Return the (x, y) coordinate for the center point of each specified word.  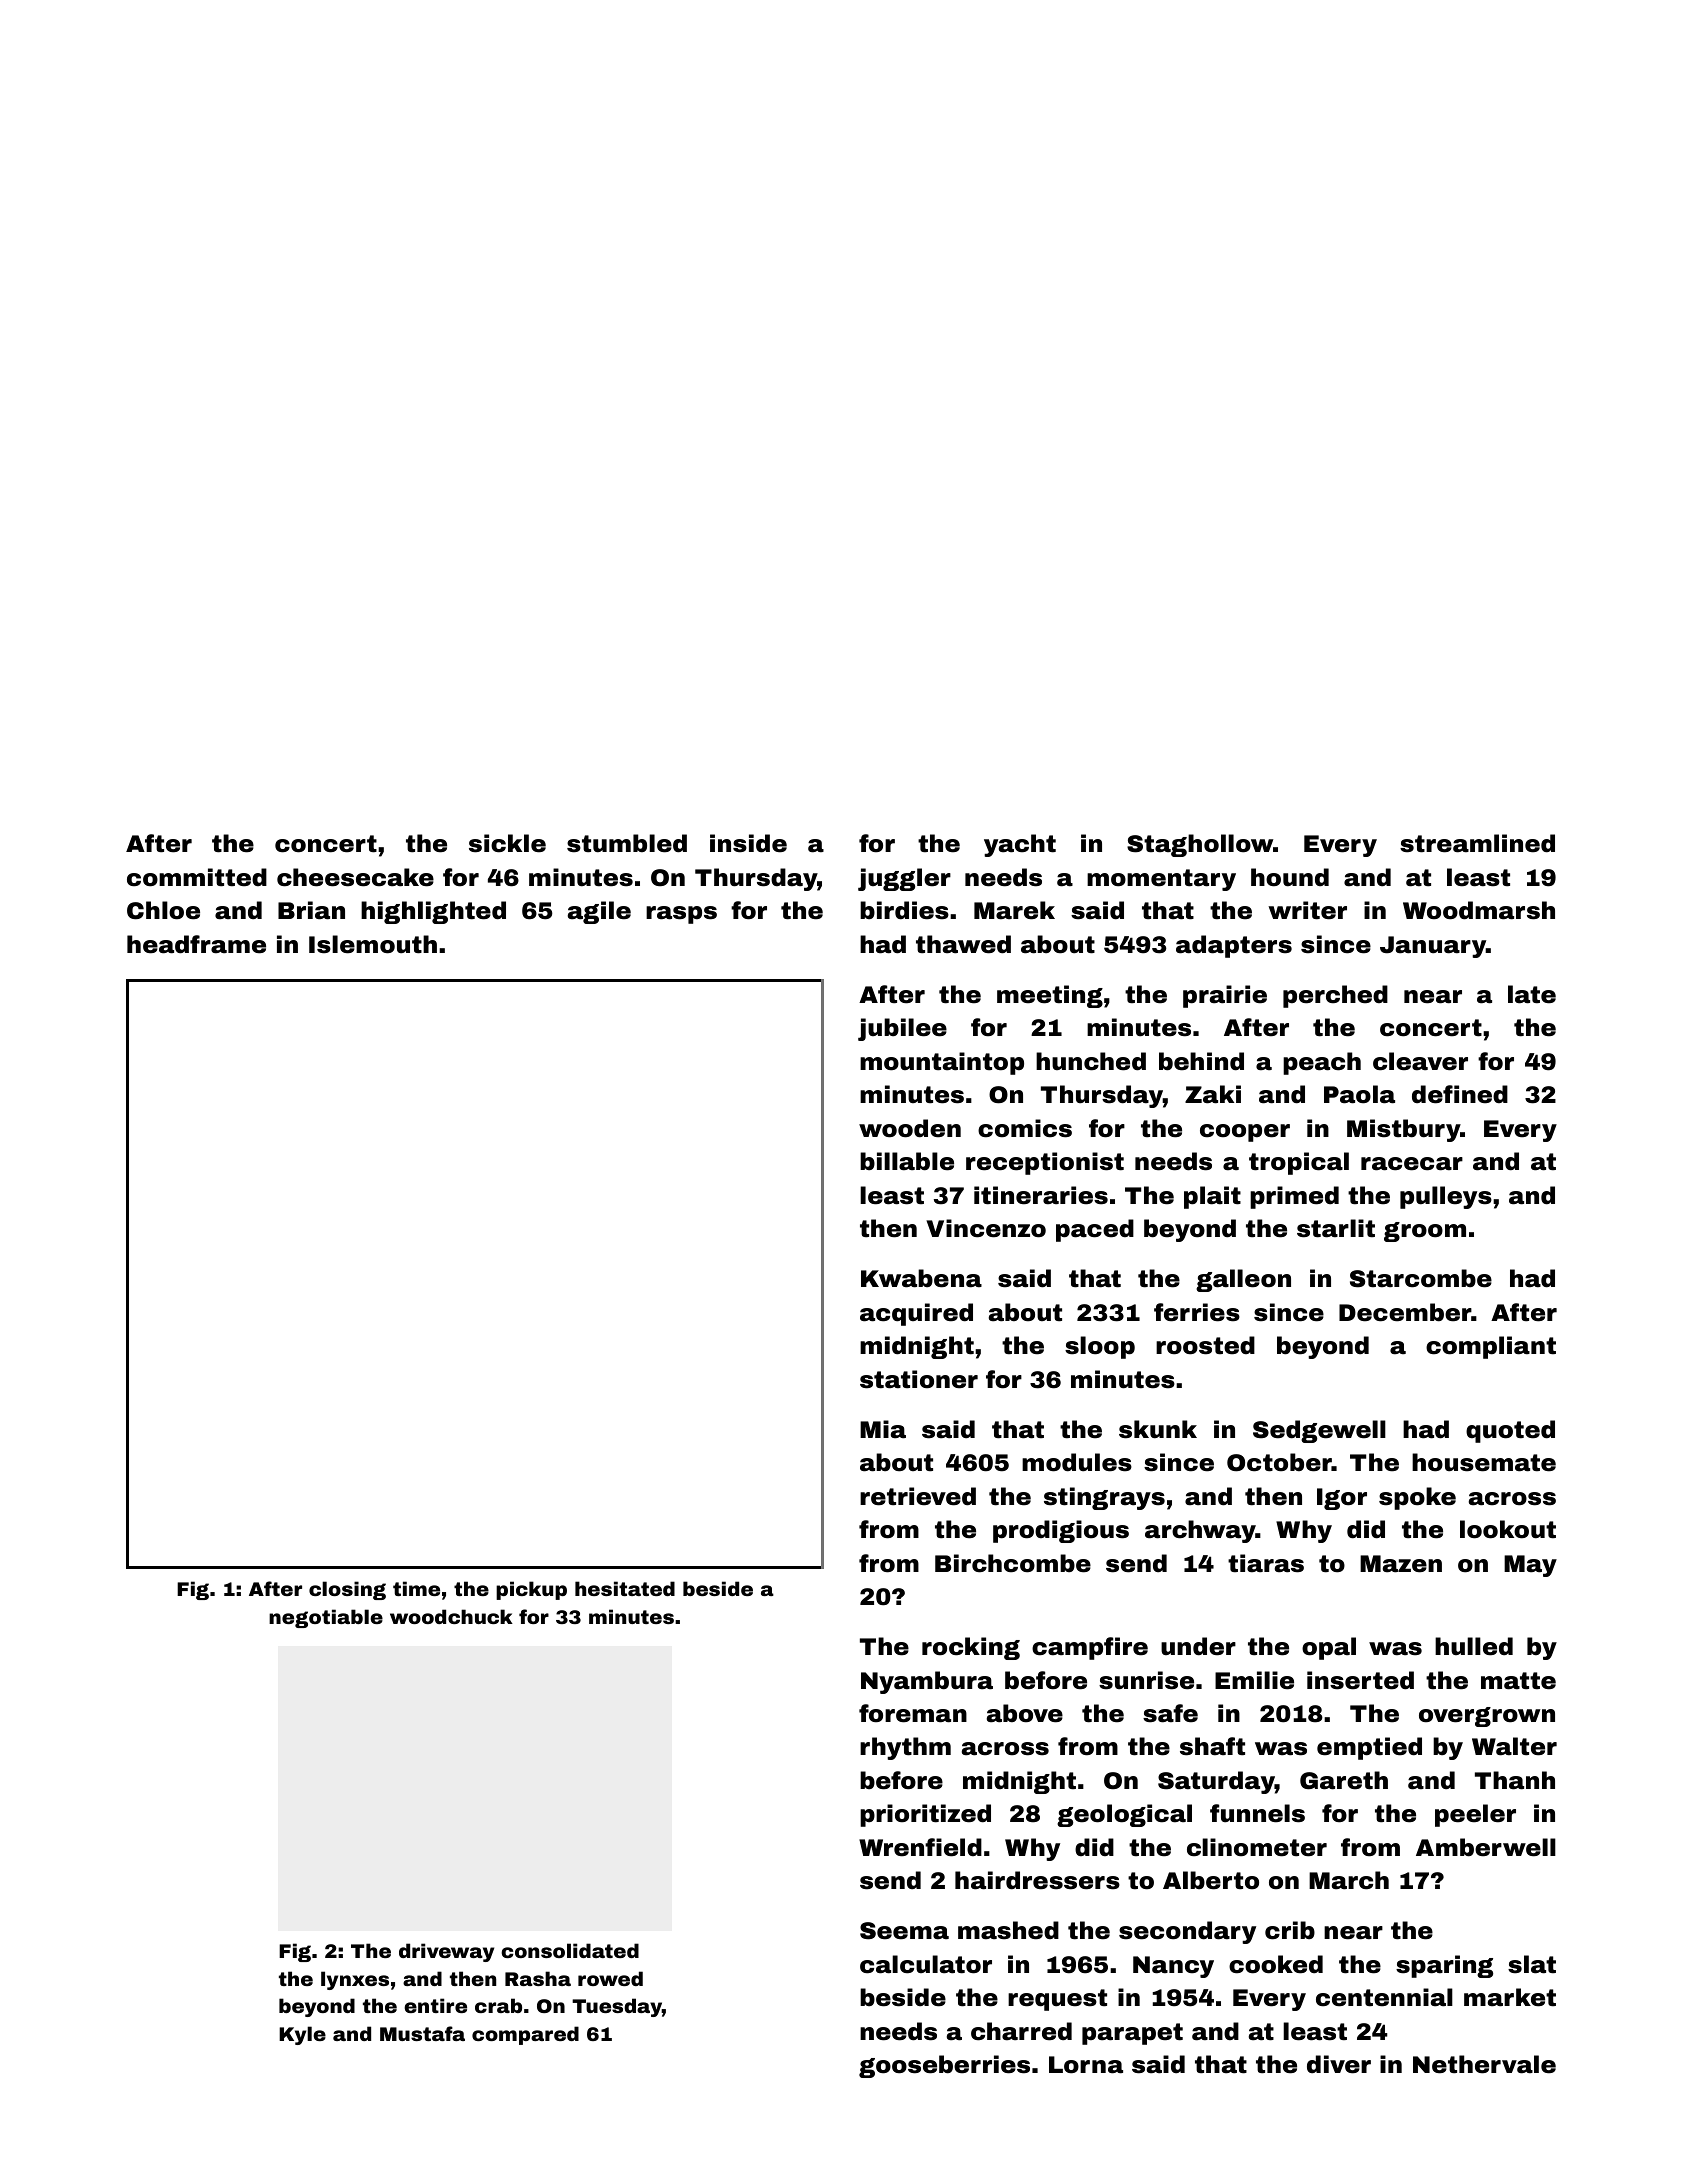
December (1405, 1312)
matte (1518, 1681)
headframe (196, 944)
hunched (1091, 1061)
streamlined (1477, 843)
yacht (1020, 845)
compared (525, 2035)
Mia (883, 1429)
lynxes (355, 1980)
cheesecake (355, 877)
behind (1201, 1061)
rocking (971, 1648)
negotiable (326, 1618)
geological (1124, 1815)
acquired (916, 1314)
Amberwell (1486, 1847)
